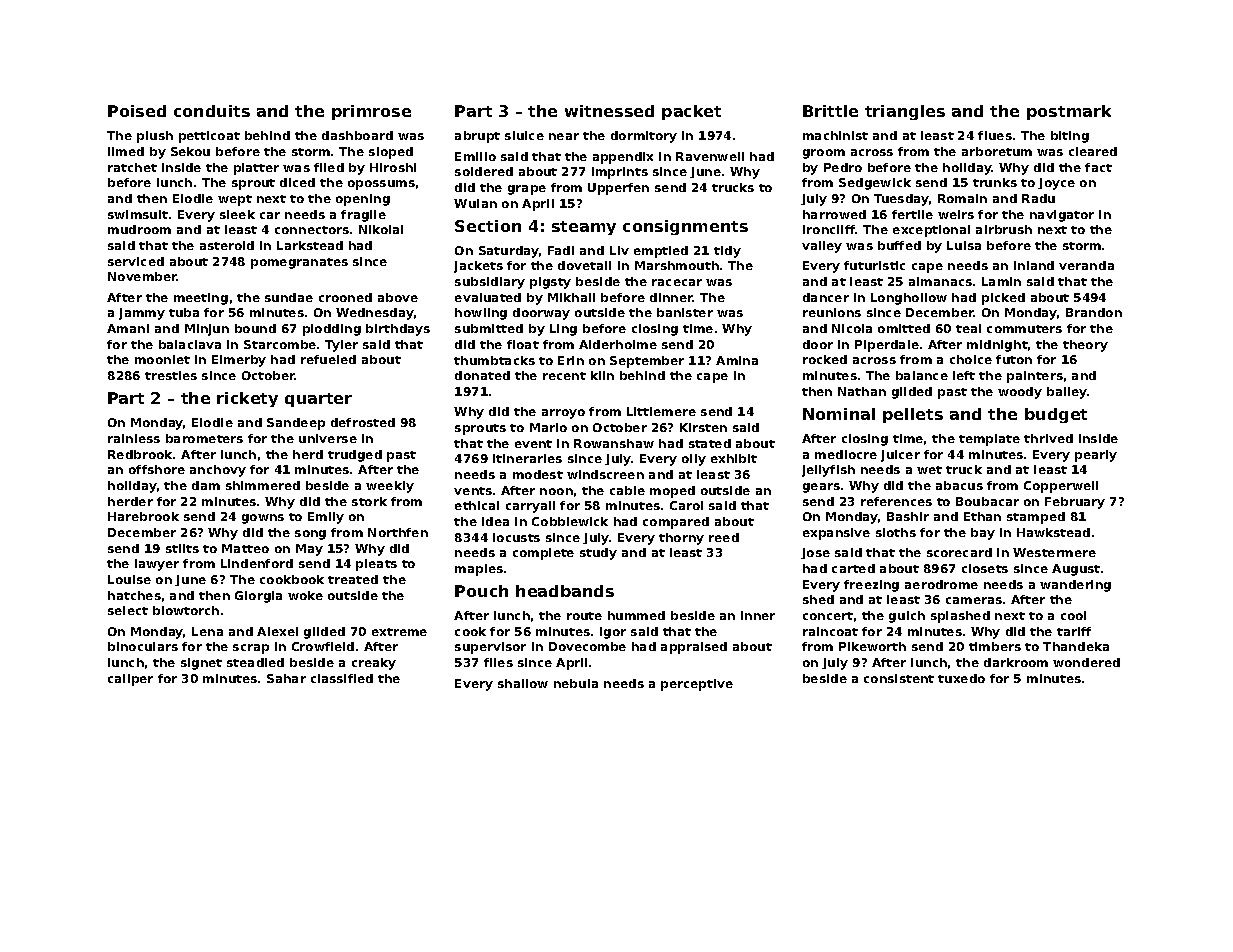  Describe the element at coordinates (371, 112) in the screenshot. I see `primrose` at that location.
